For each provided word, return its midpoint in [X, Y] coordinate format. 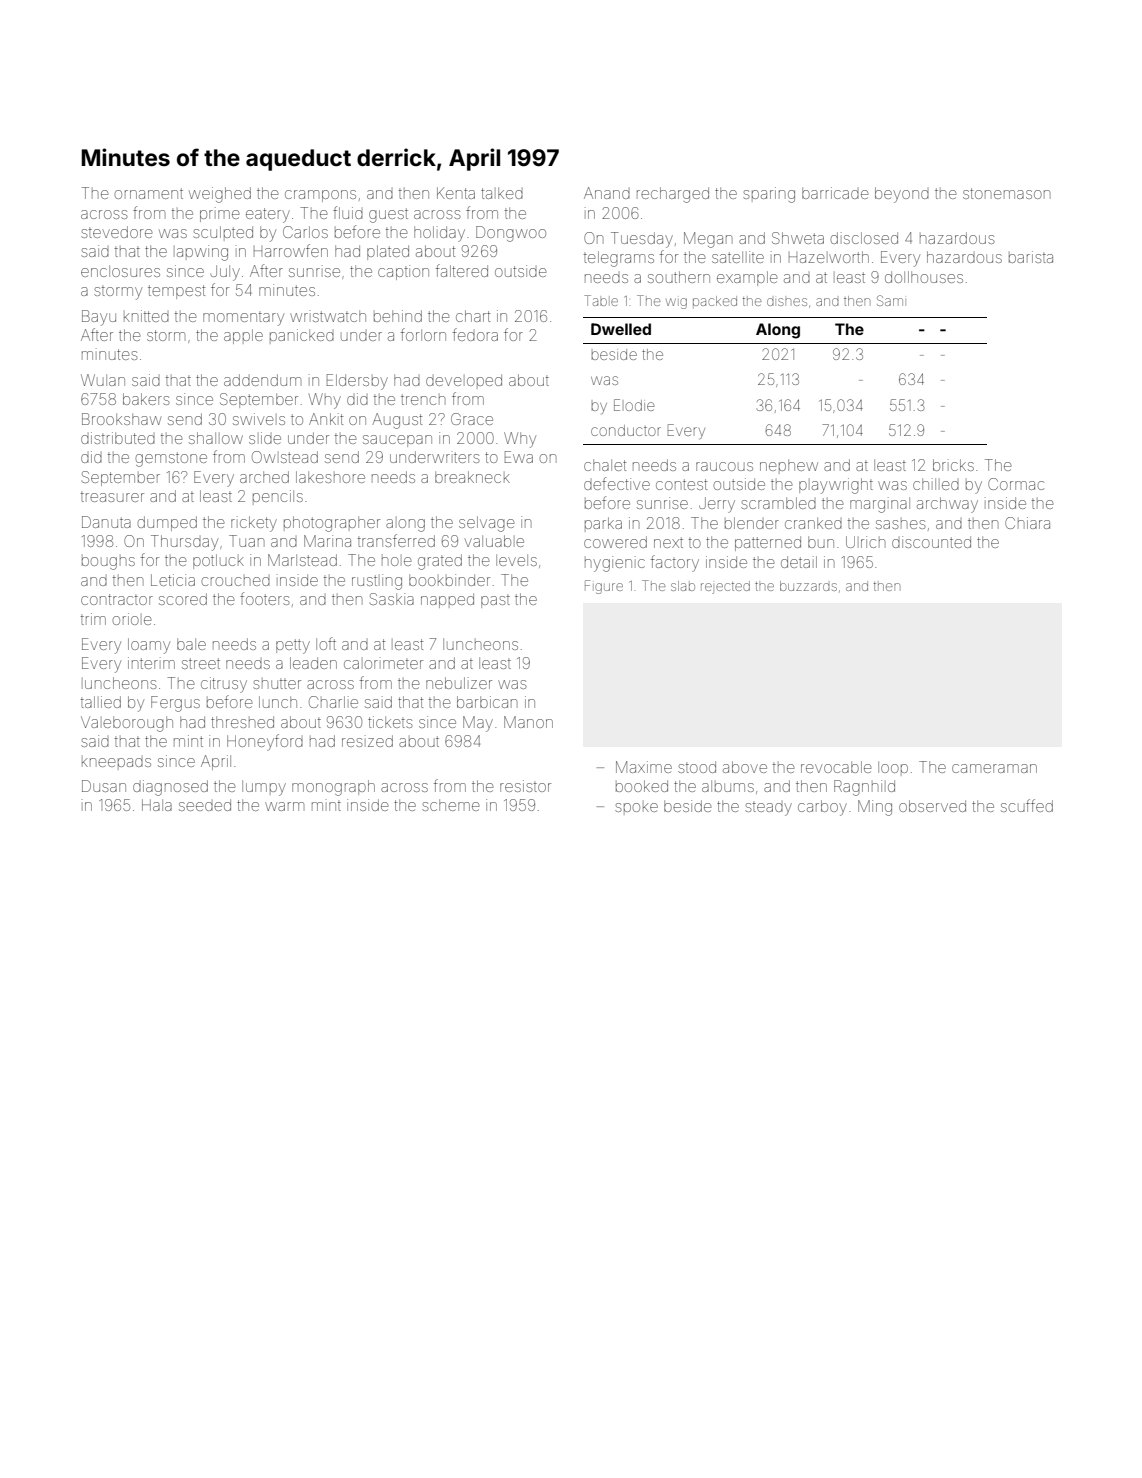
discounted [931, 542]
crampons [320, 196]
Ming [875, 808]
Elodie [634, 405]
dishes [787, 302]
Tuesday [642, 240]
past [495, 602]
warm [284, 806]
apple [243, 336]
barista [1031, 257]
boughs [108, 563]
